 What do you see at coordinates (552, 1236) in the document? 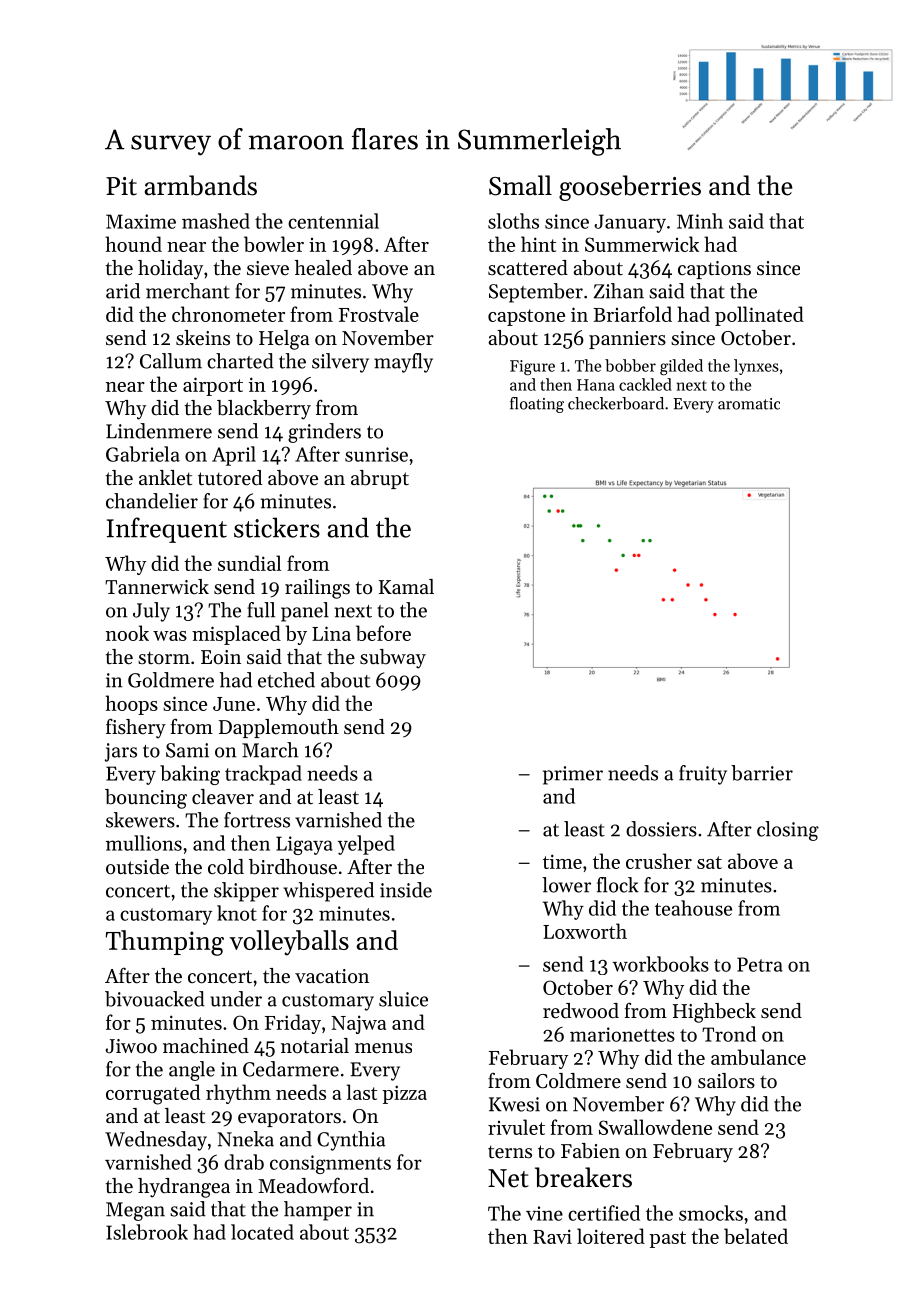
I see `Ravi` at bounding box center [552, 1236].
